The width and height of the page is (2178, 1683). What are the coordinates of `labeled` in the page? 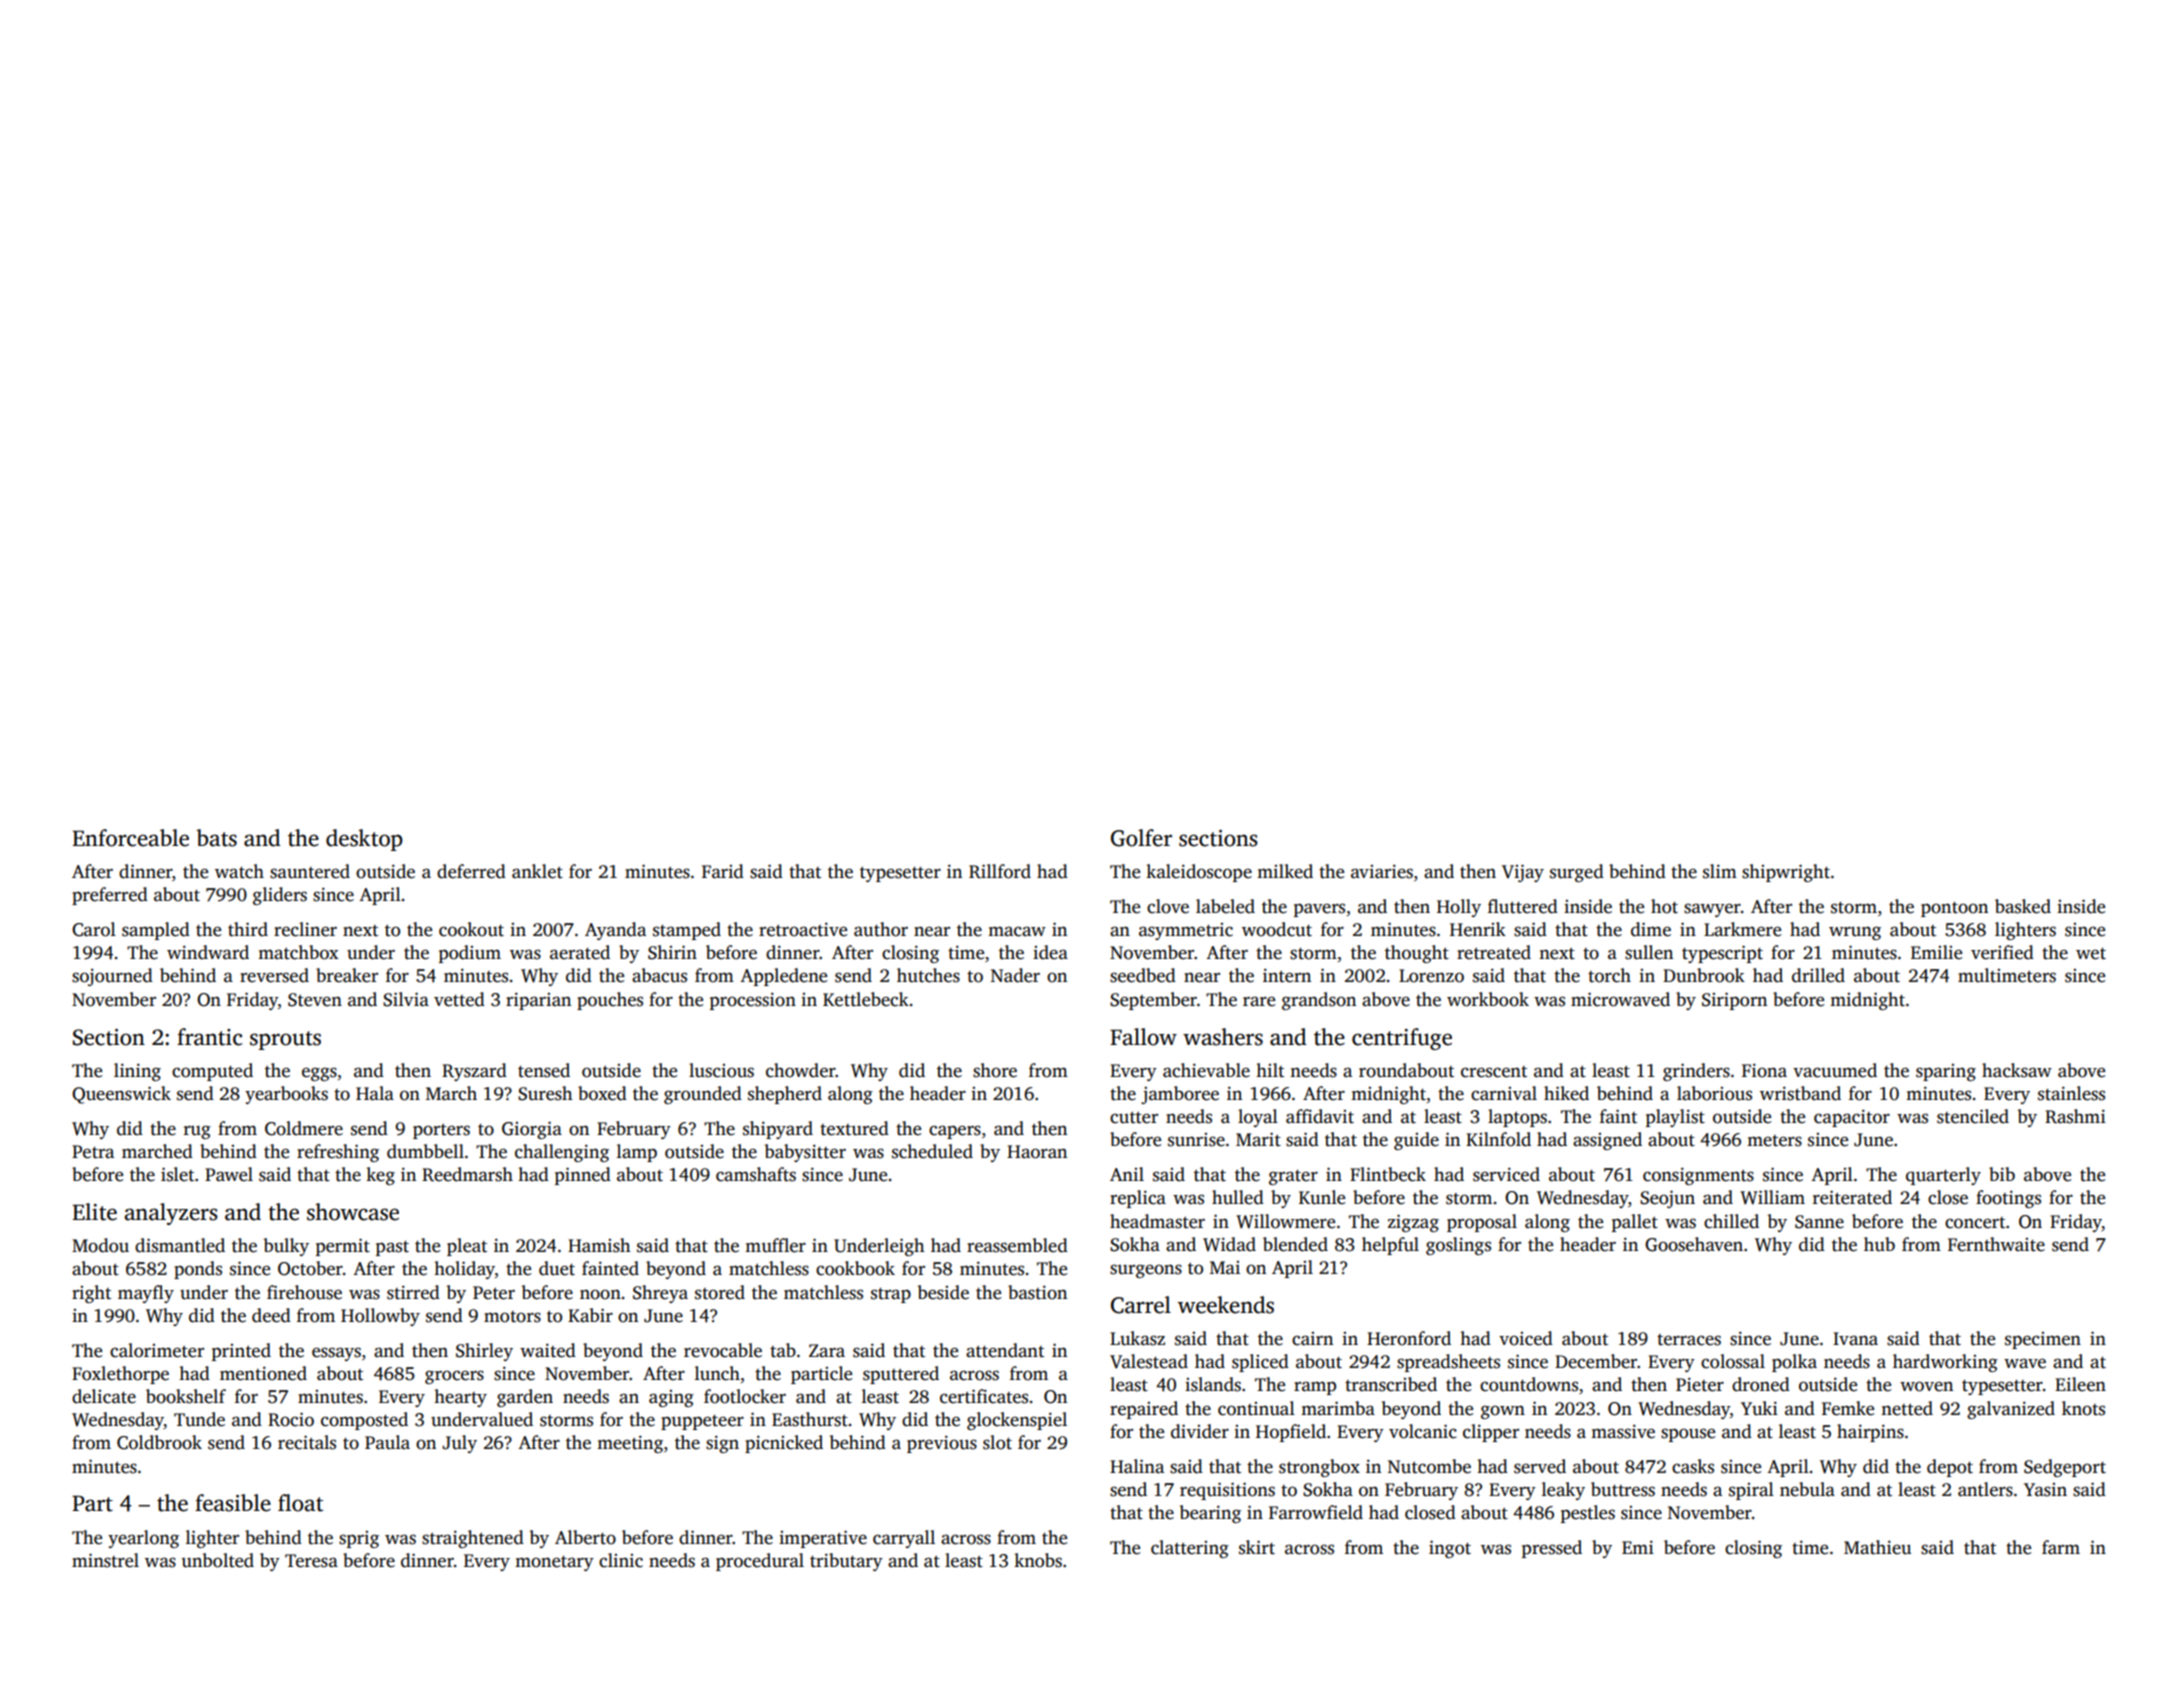 It's located at (1225, 906).
